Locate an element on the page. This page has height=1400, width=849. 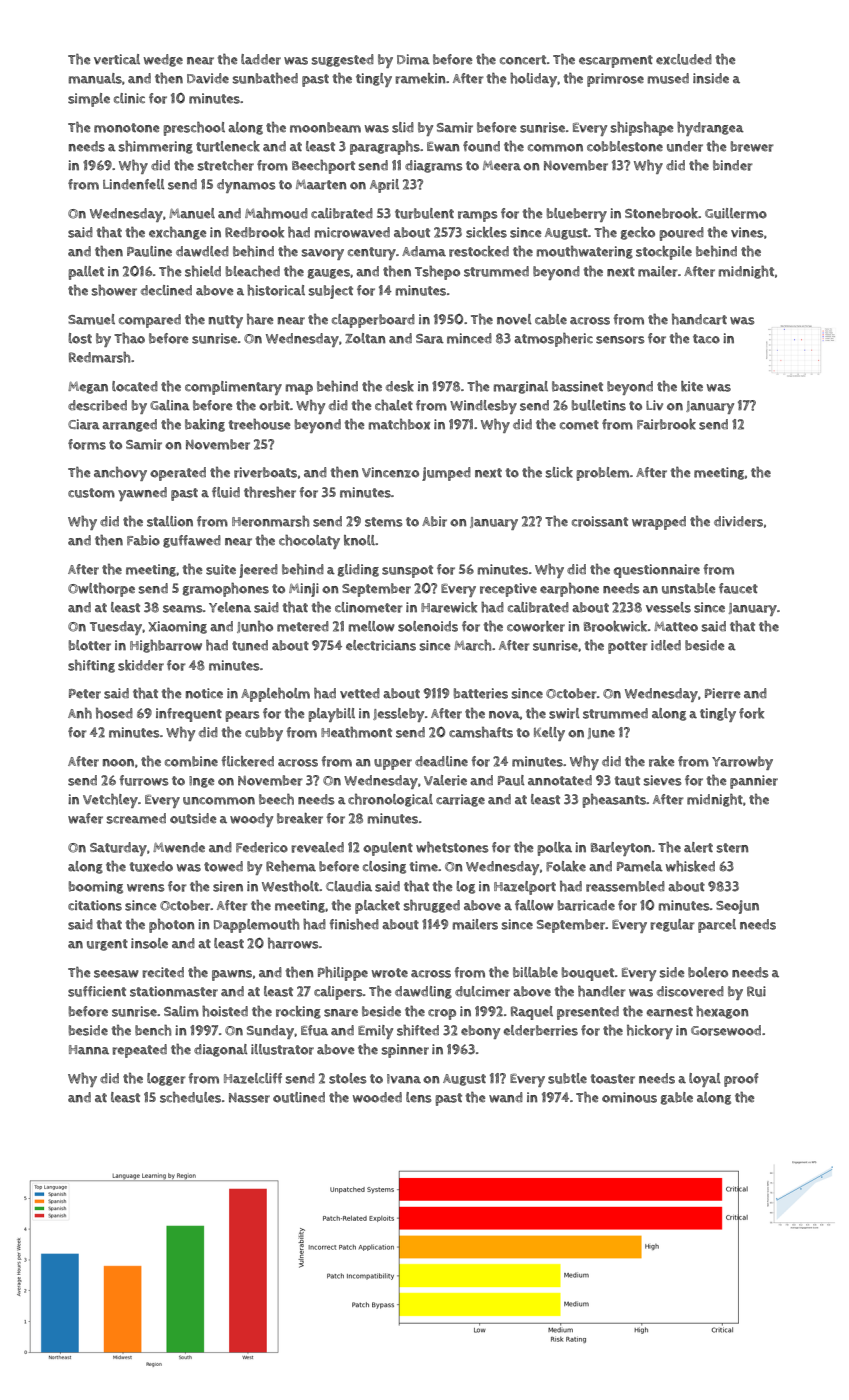
Anh is located at coordinates (80, 713).
